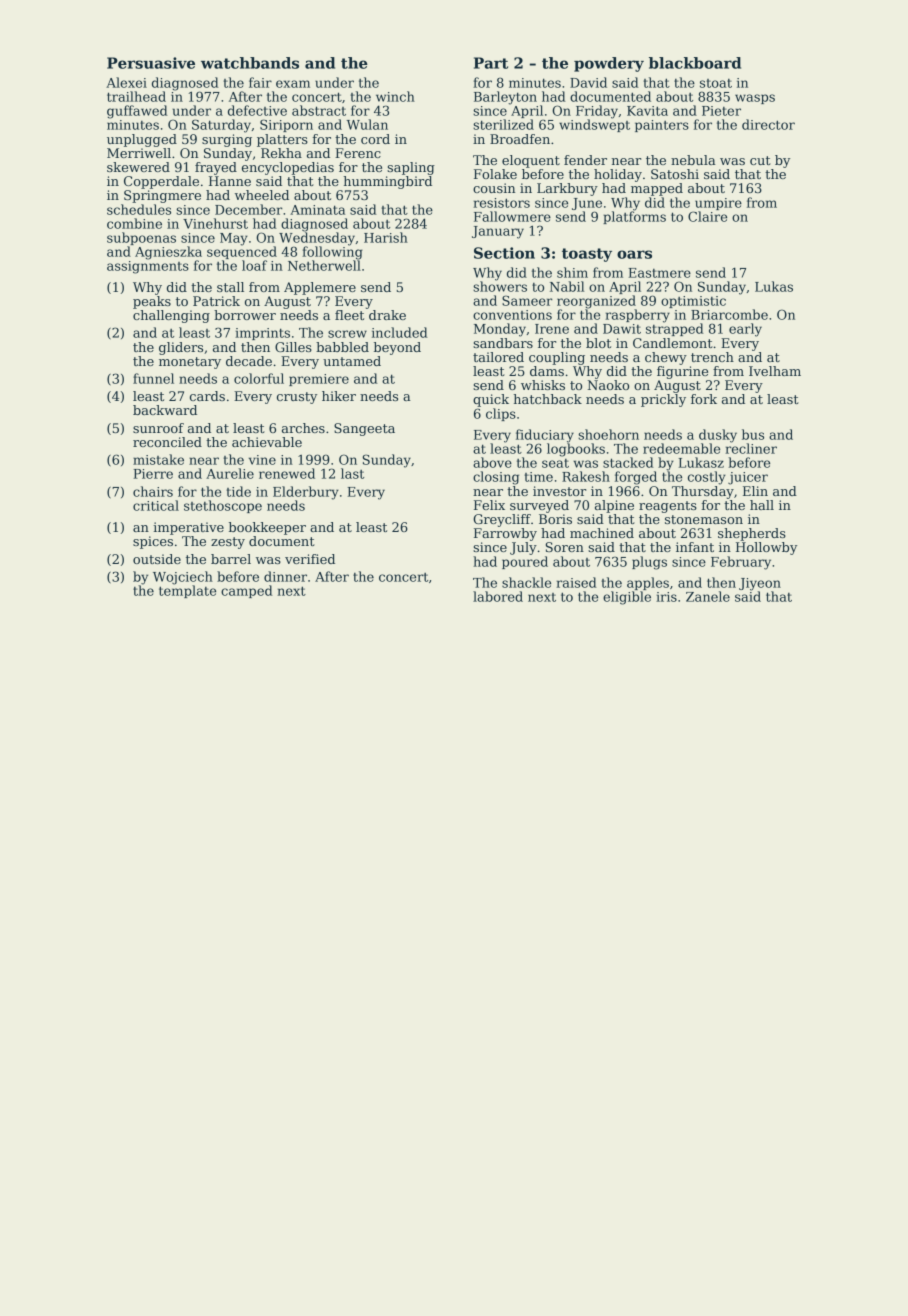  What do you see at coordinates (708, 596) in the screenshot?
I see `Zanele` at bounding box center [708, 596].
